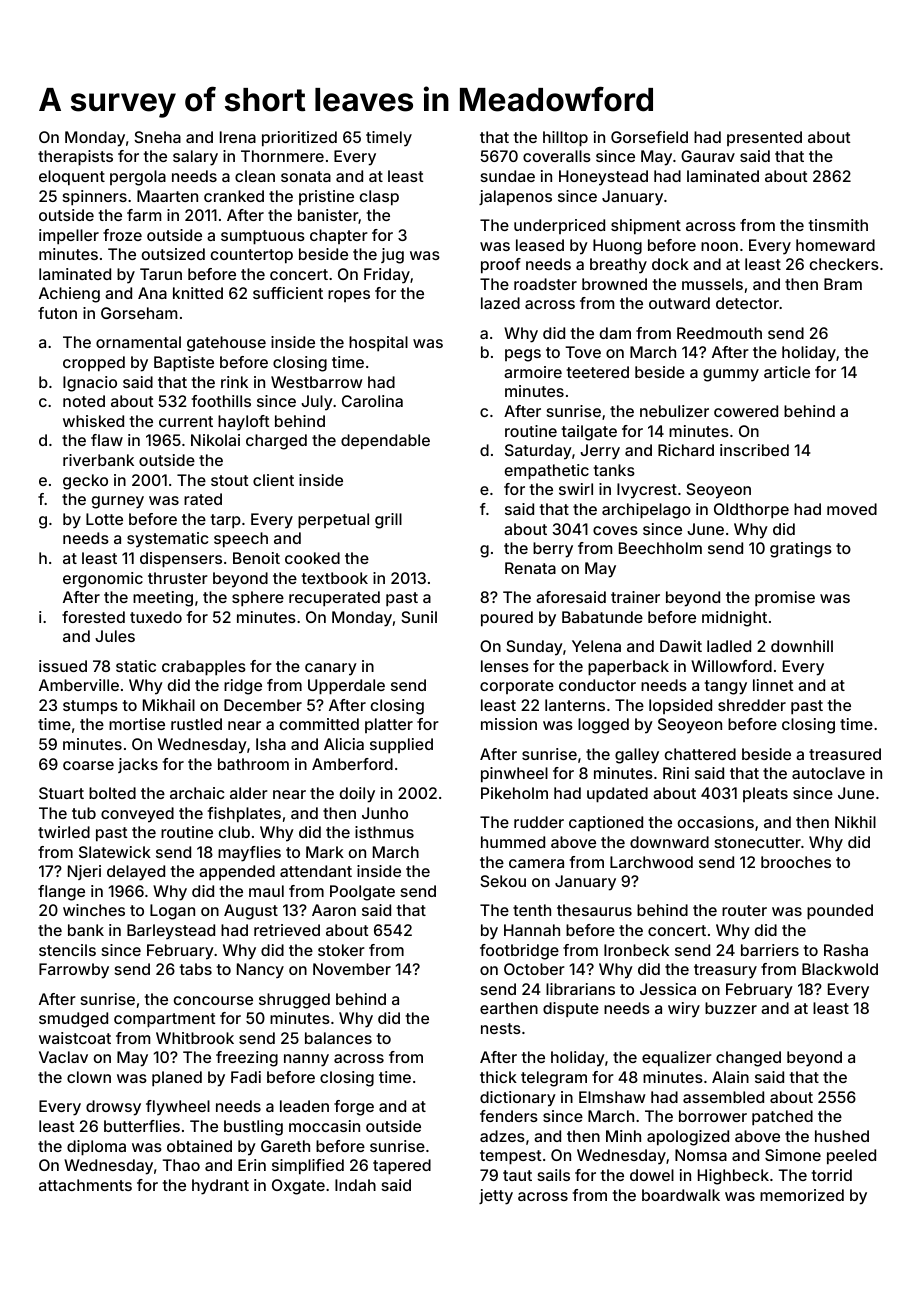 The width and height of the document is (924, 1308). Describe the element at coordinates (308, 1167) in the document. I see `simplified` at that location.
